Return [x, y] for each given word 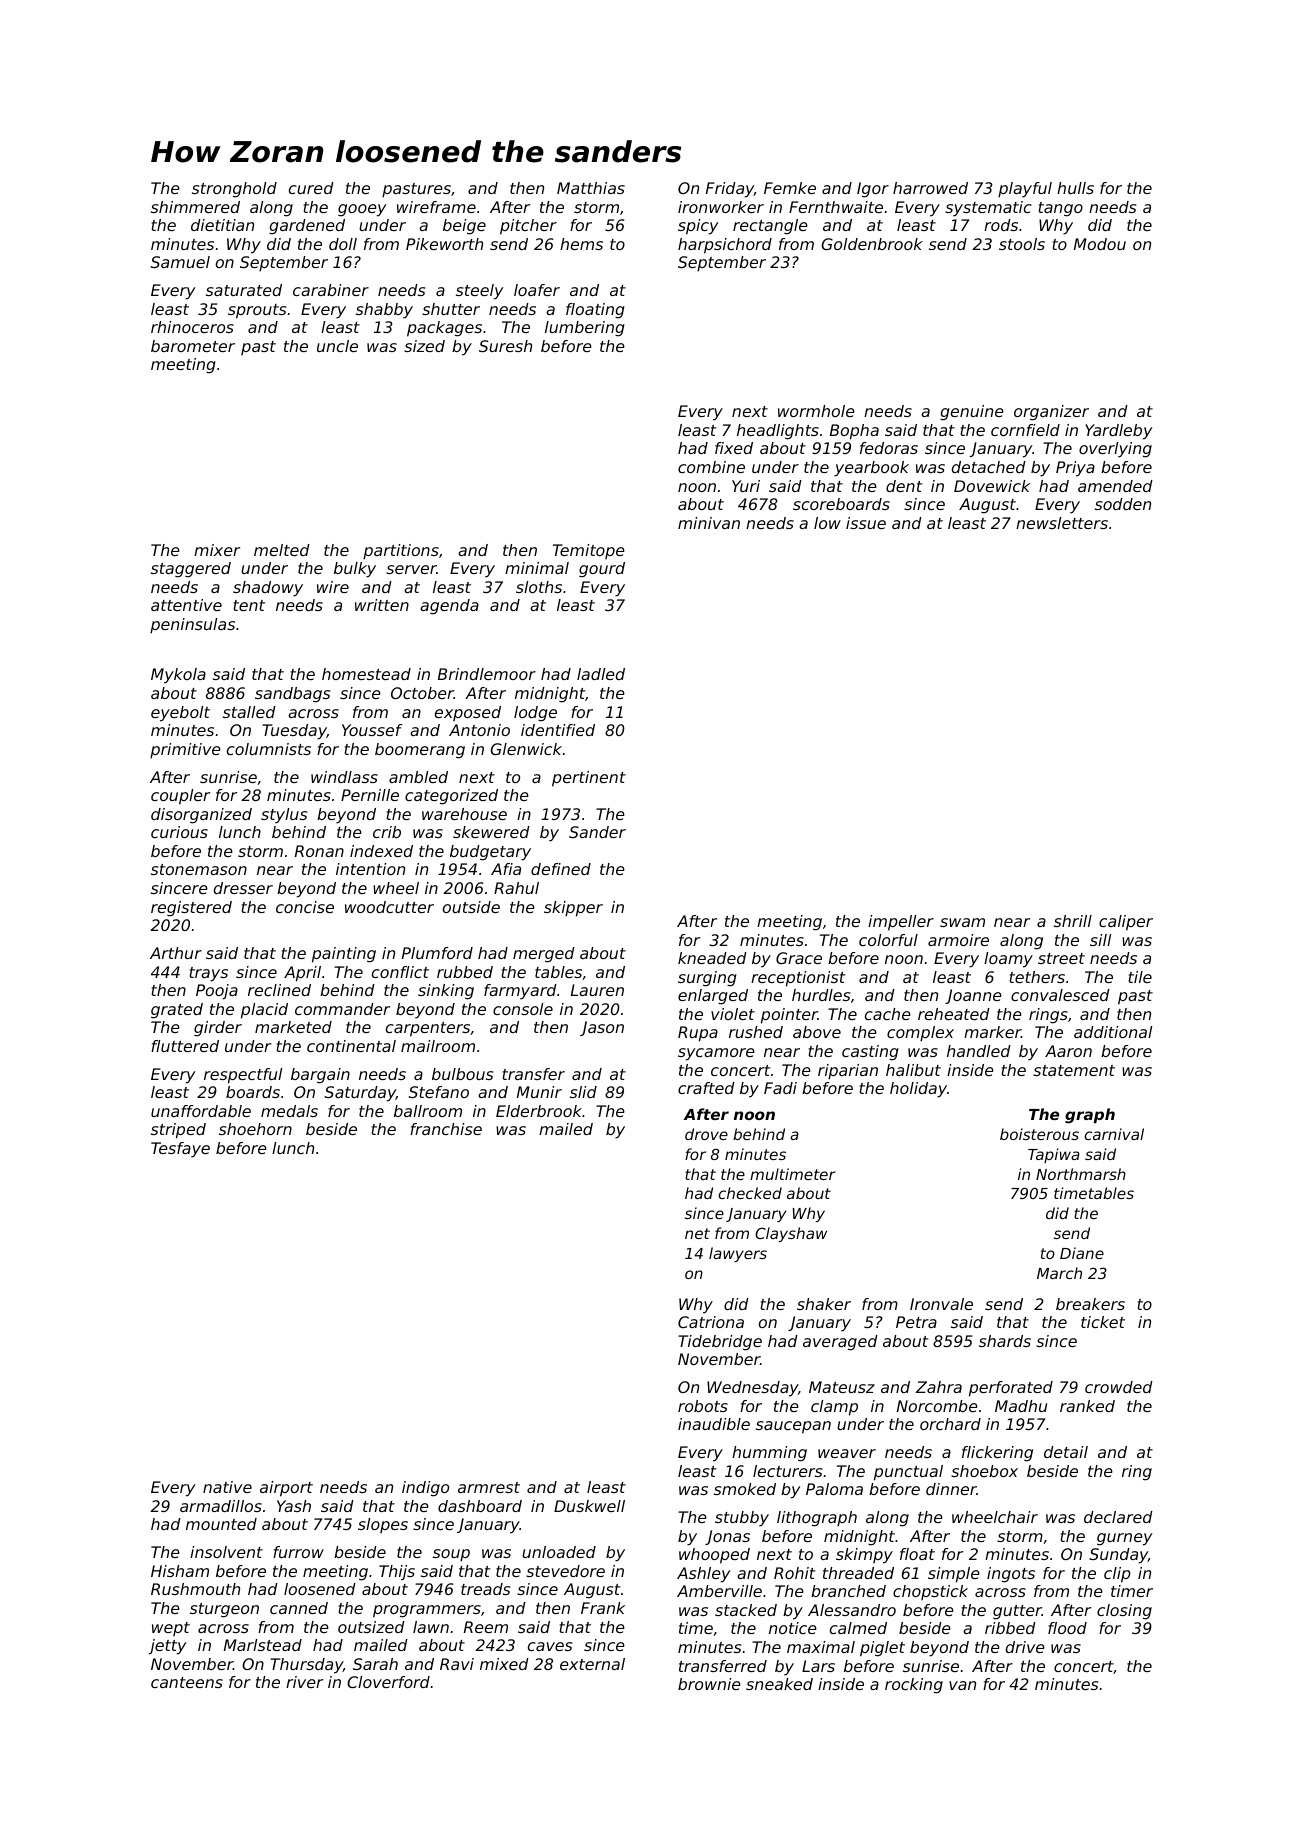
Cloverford [388, 1682]
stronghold [234, 190]
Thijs [397, 1573]
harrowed [930, 188]
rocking [914, 1686]
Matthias [591, 188]
